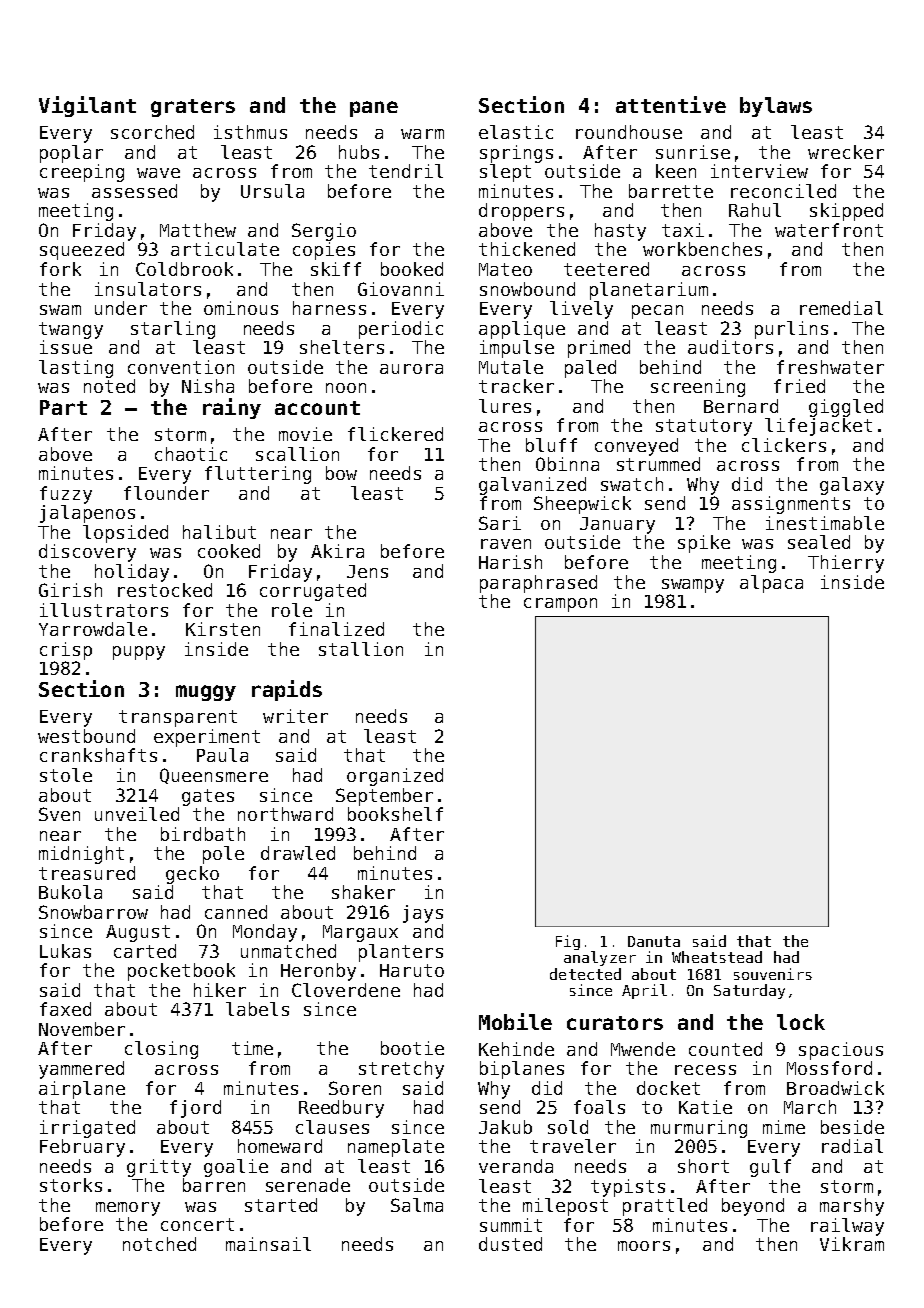 The width and height of the document is (924, 1308). I want to click on sunrise, so click(693, 152).
